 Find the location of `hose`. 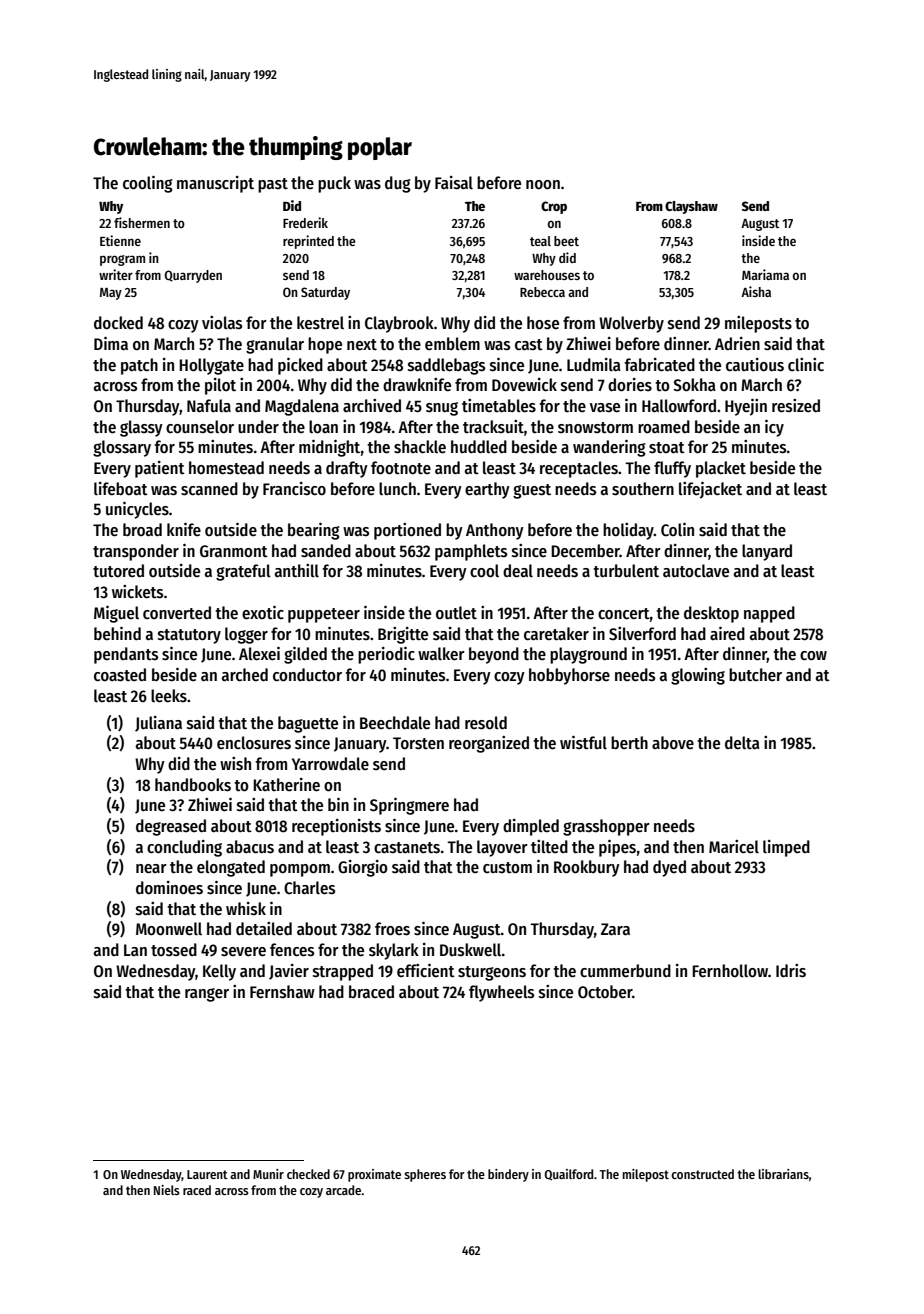

hose is located at coordinates (543, 323).
